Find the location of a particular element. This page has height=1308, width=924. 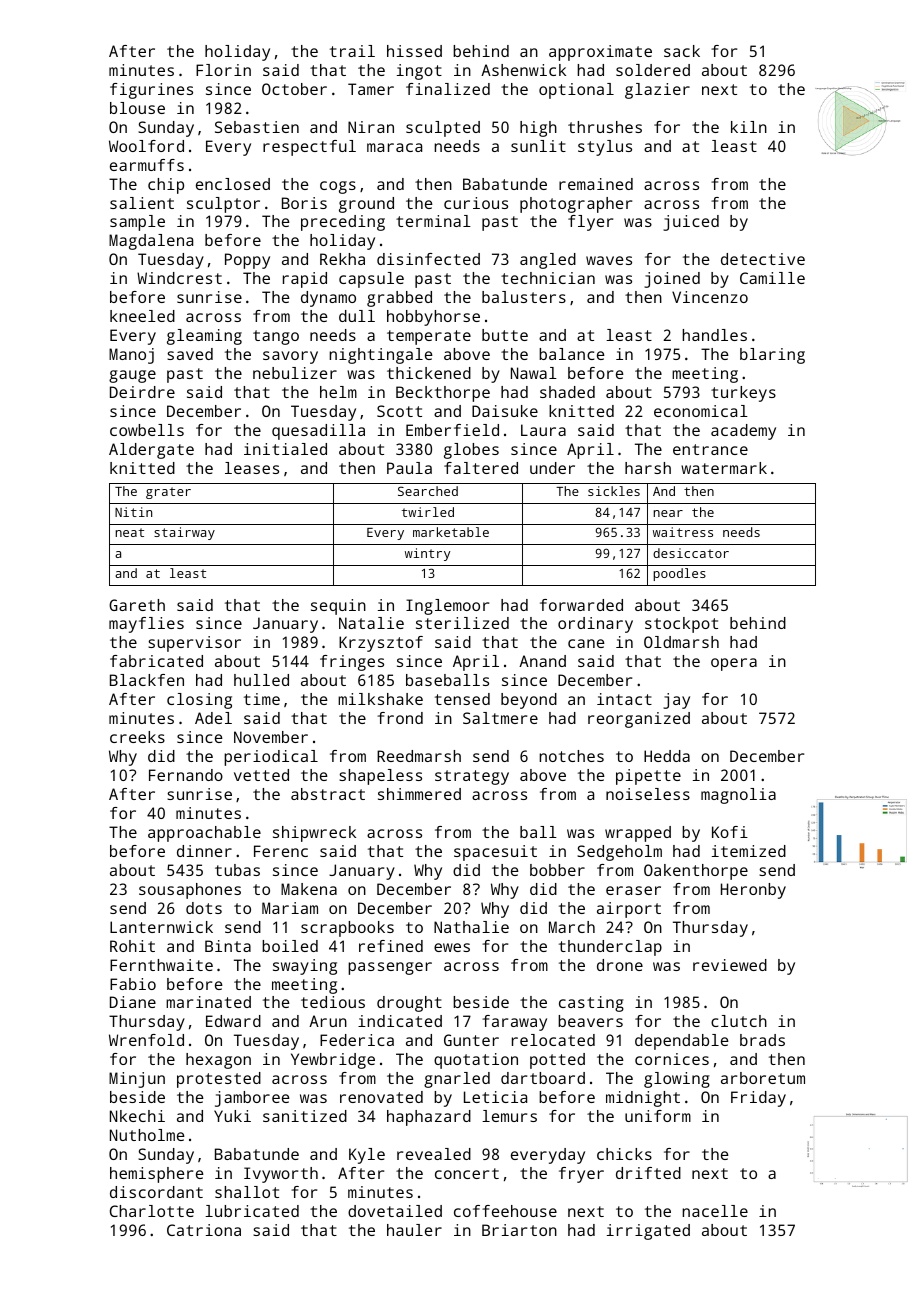

Fabio is located at coordinates (133, 984).
